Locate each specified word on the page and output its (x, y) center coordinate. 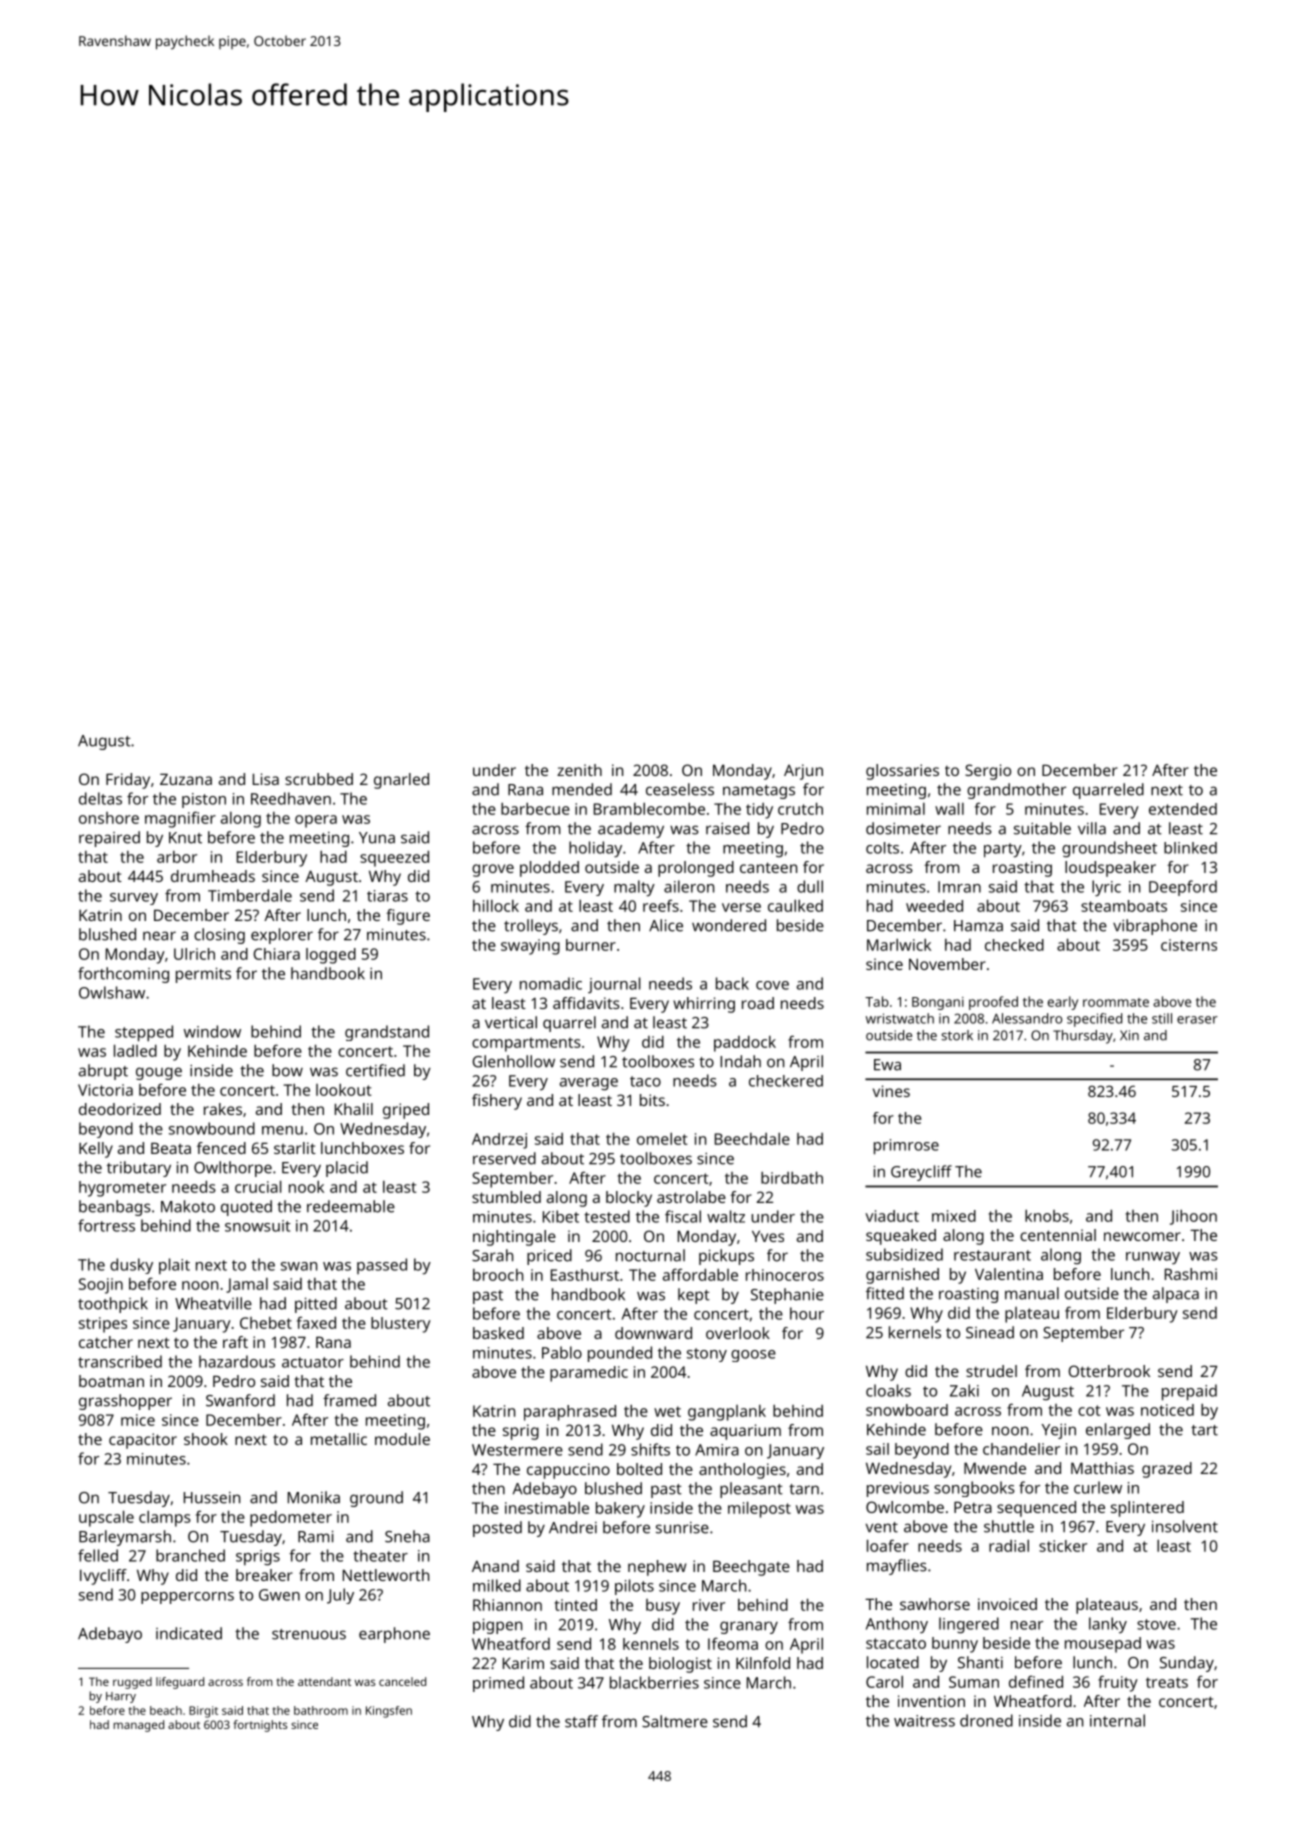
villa (1092, 828)
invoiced (1007, 1604)
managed (138, 1726)
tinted (576, 1605)
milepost (759, 1509)
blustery (401, 1325)
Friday (128, 781)
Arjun (803, 772)
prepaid (1189, 1392)
